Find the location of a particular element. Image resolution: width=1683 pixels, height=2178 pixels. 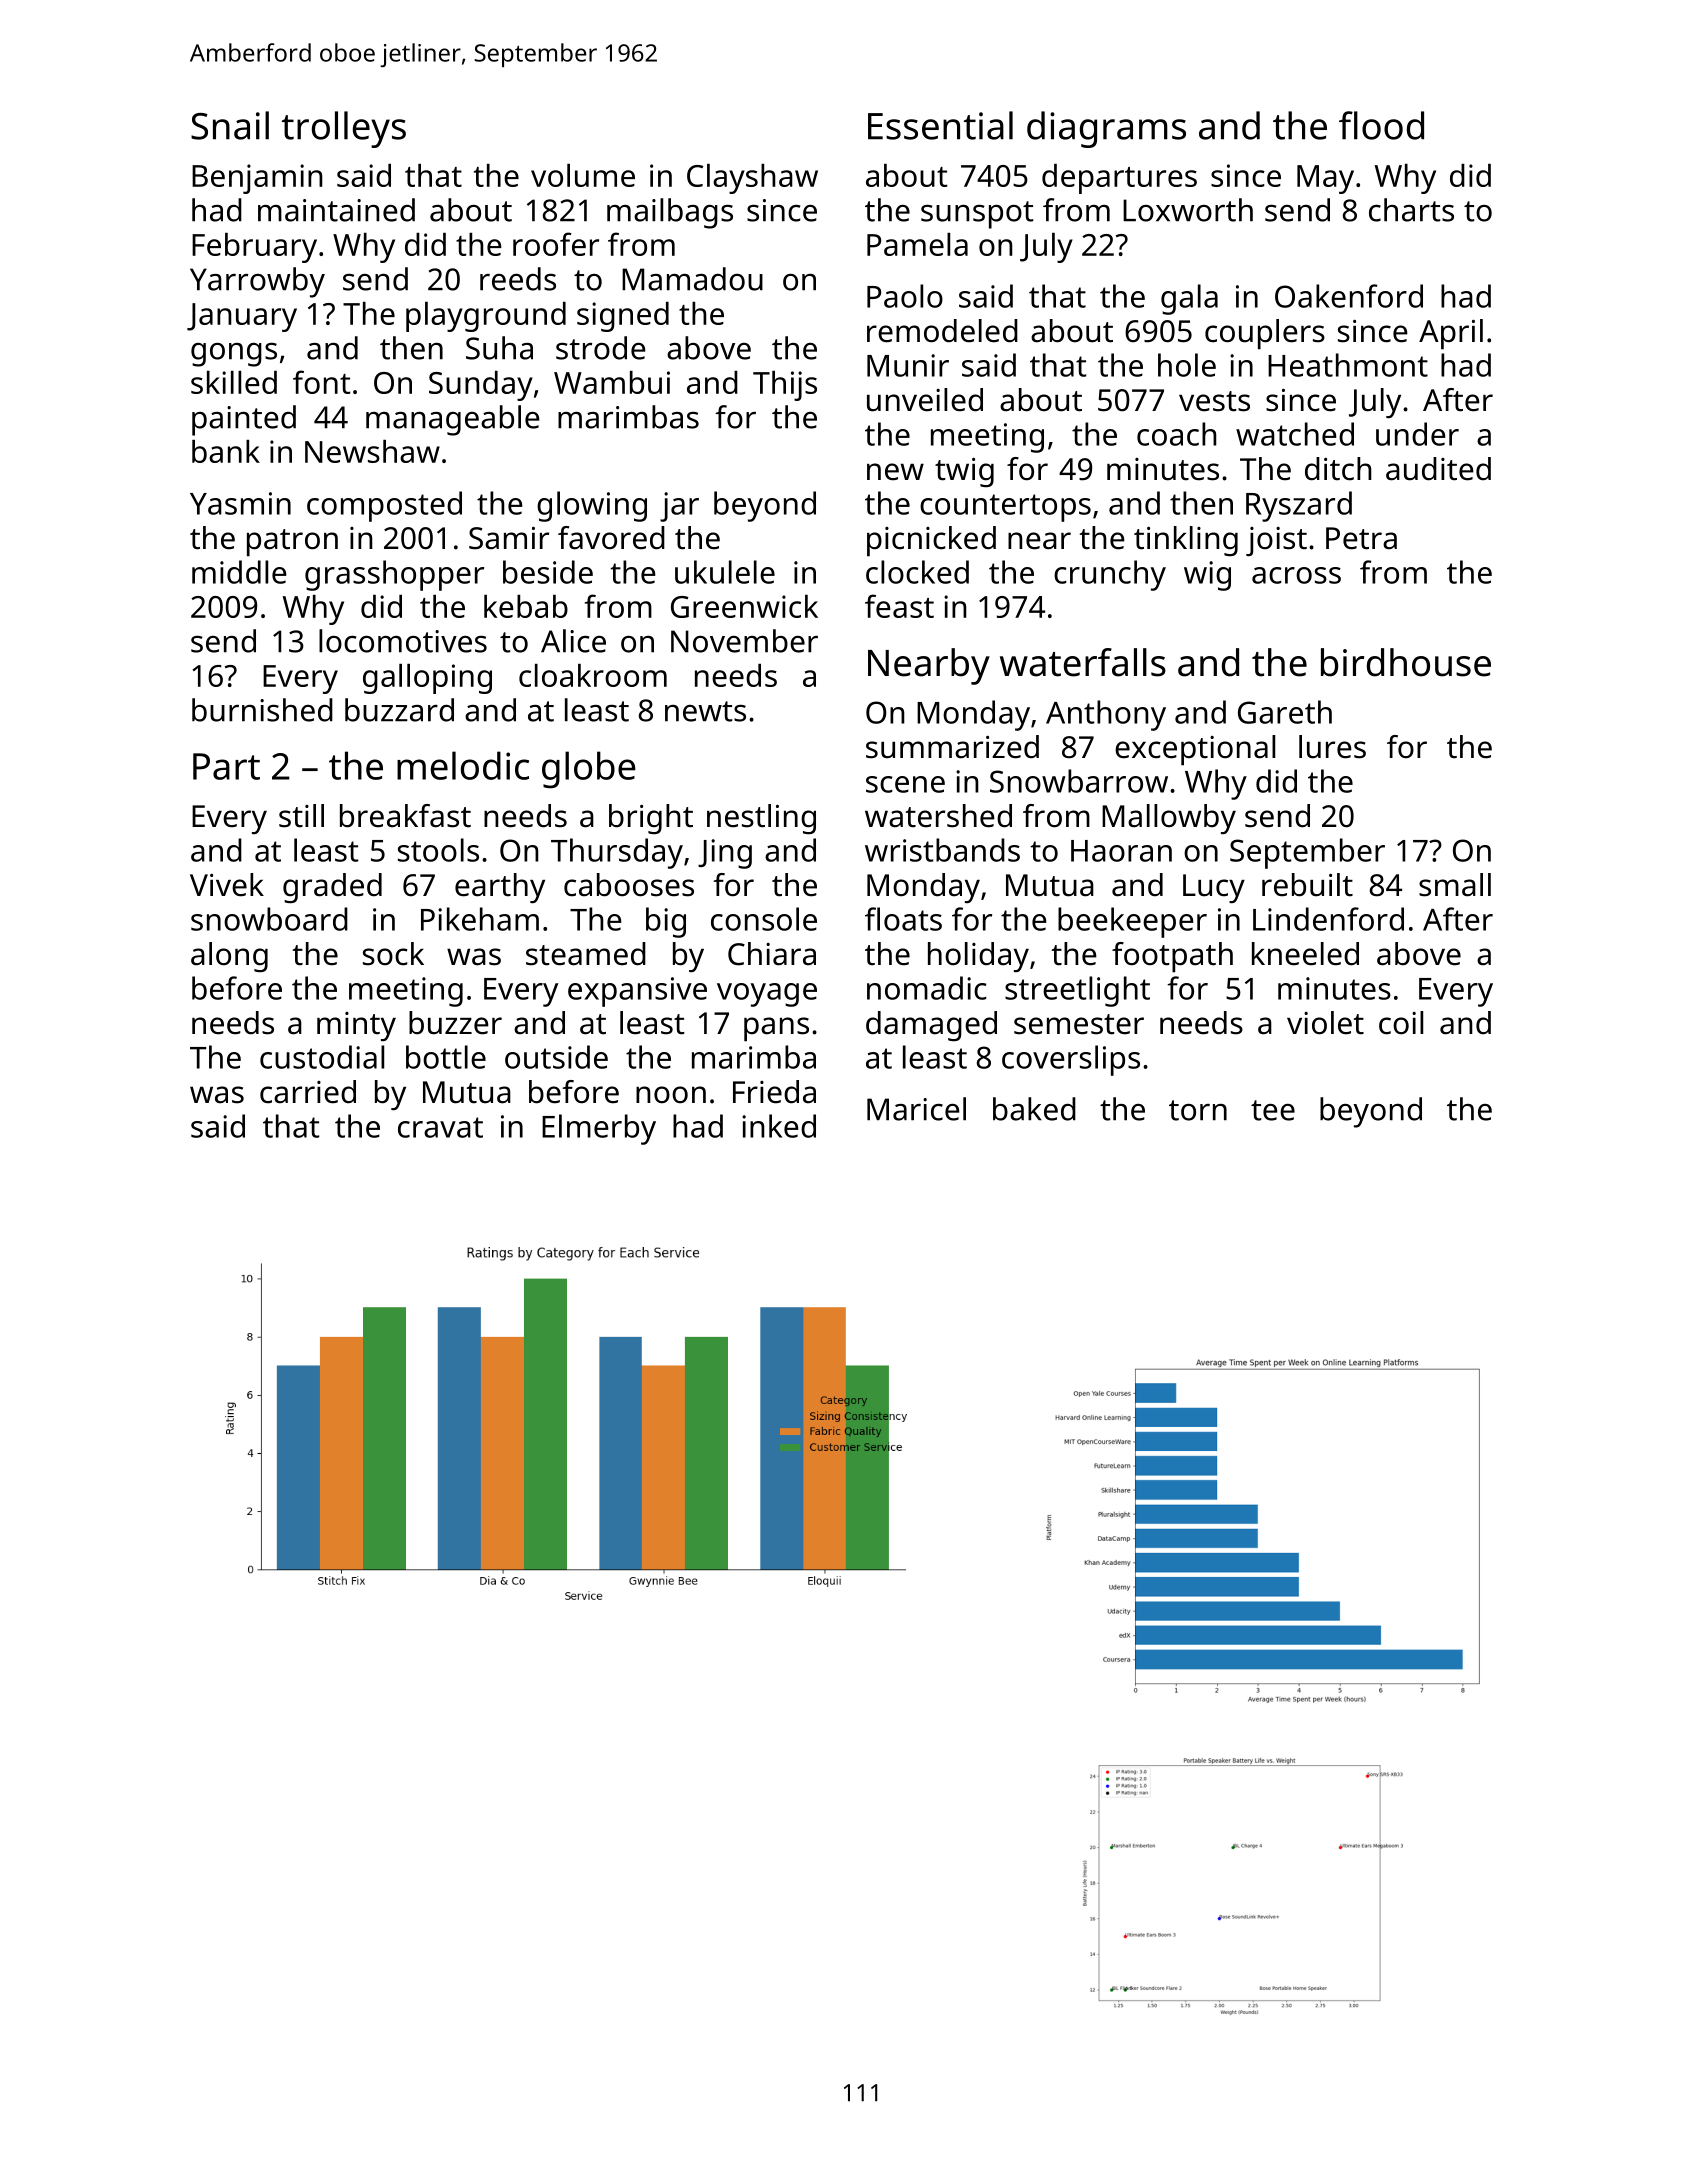

flood is located at coordinates (1381, 125).
